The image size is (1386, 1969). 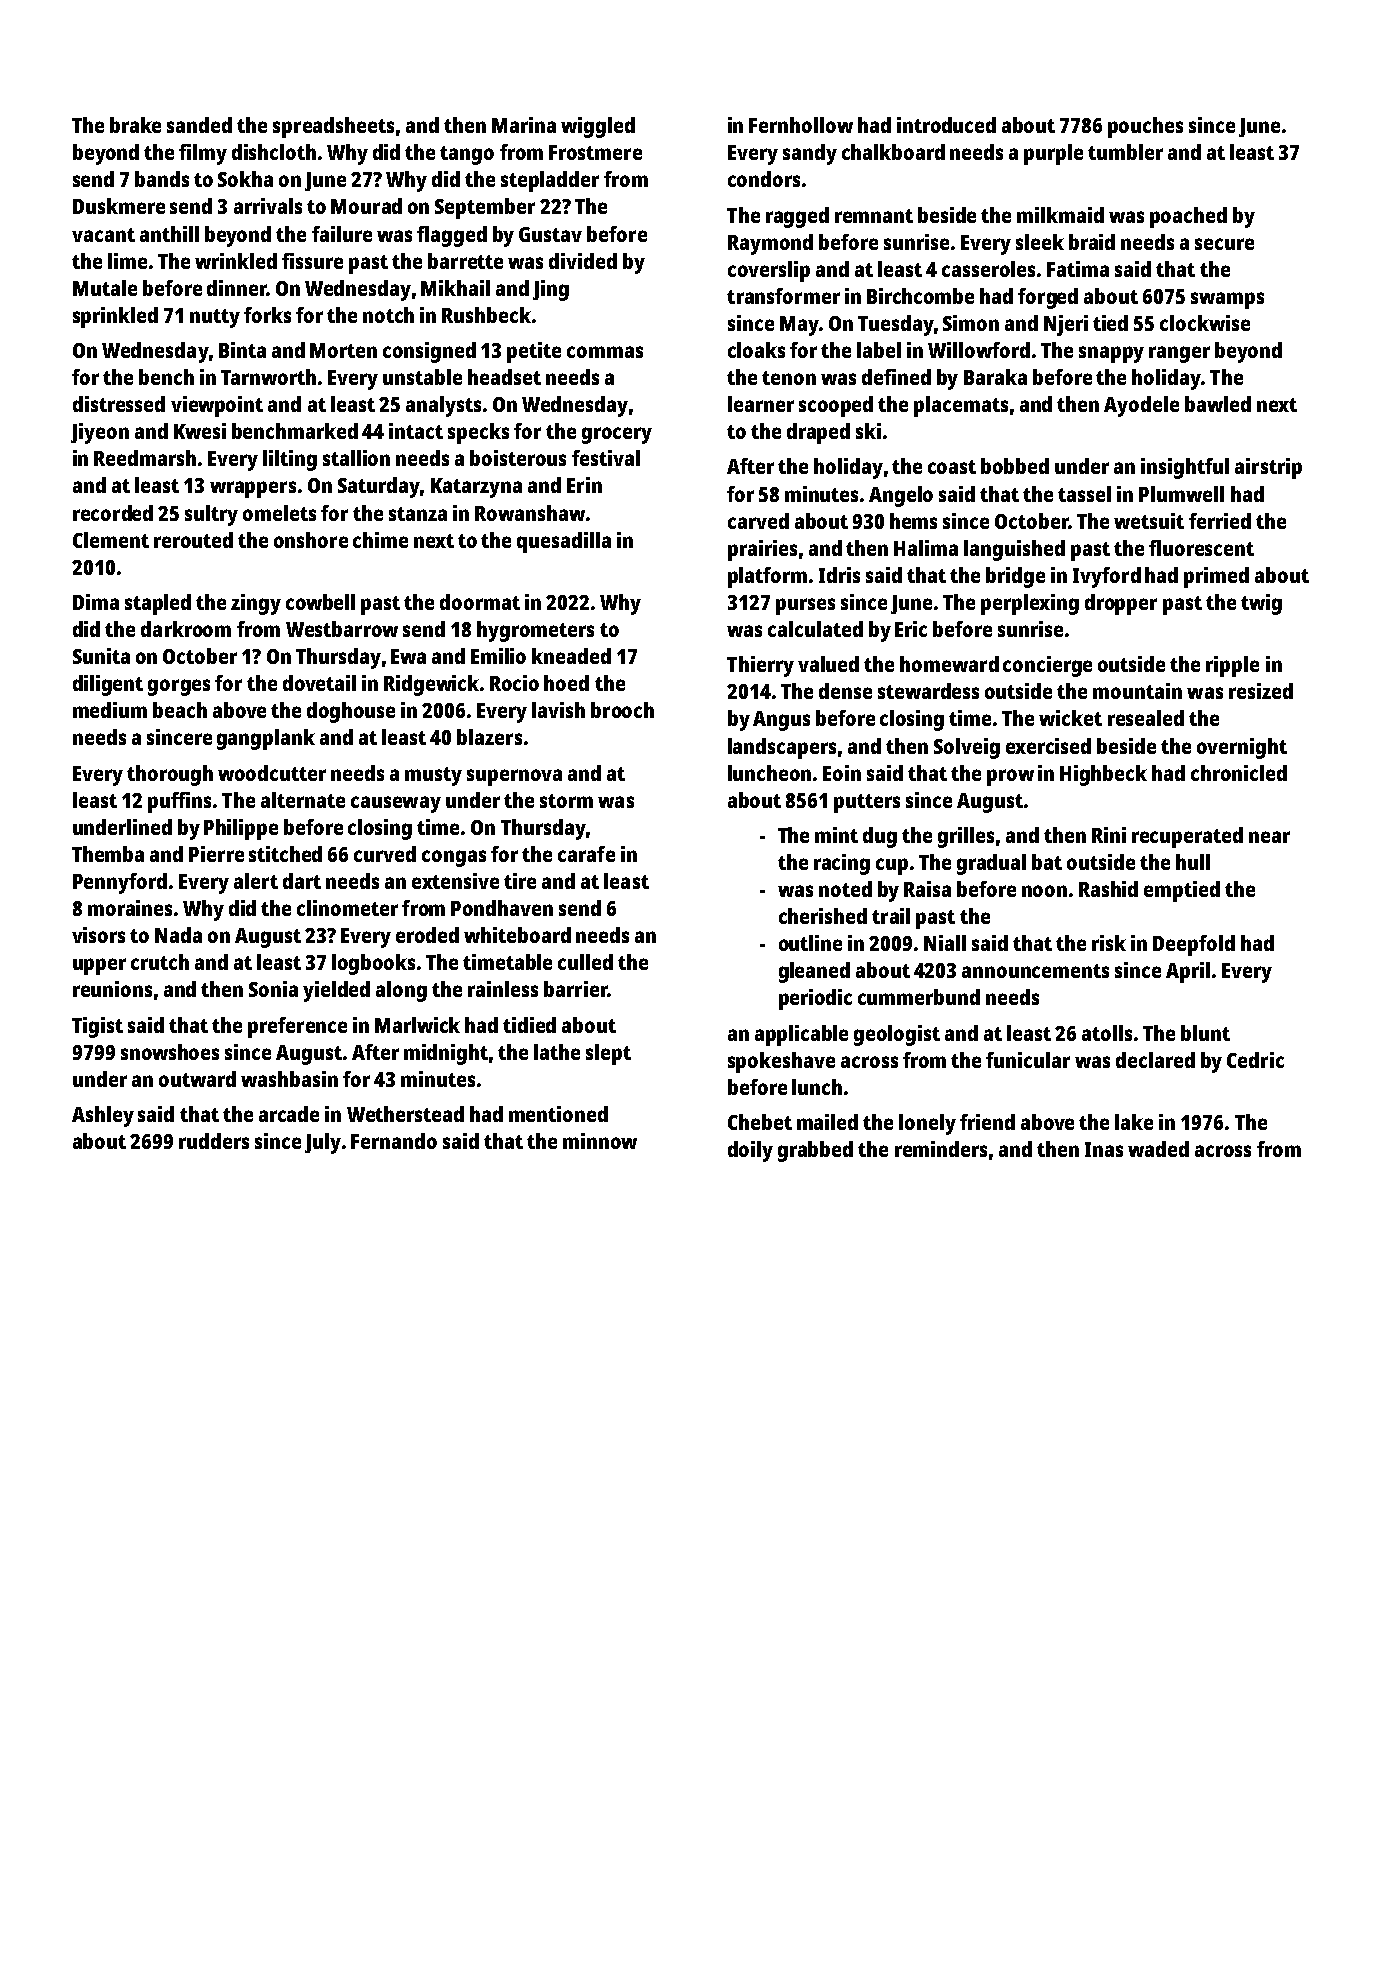 I want to click on Ashley, so click(x=103, y=1116).
